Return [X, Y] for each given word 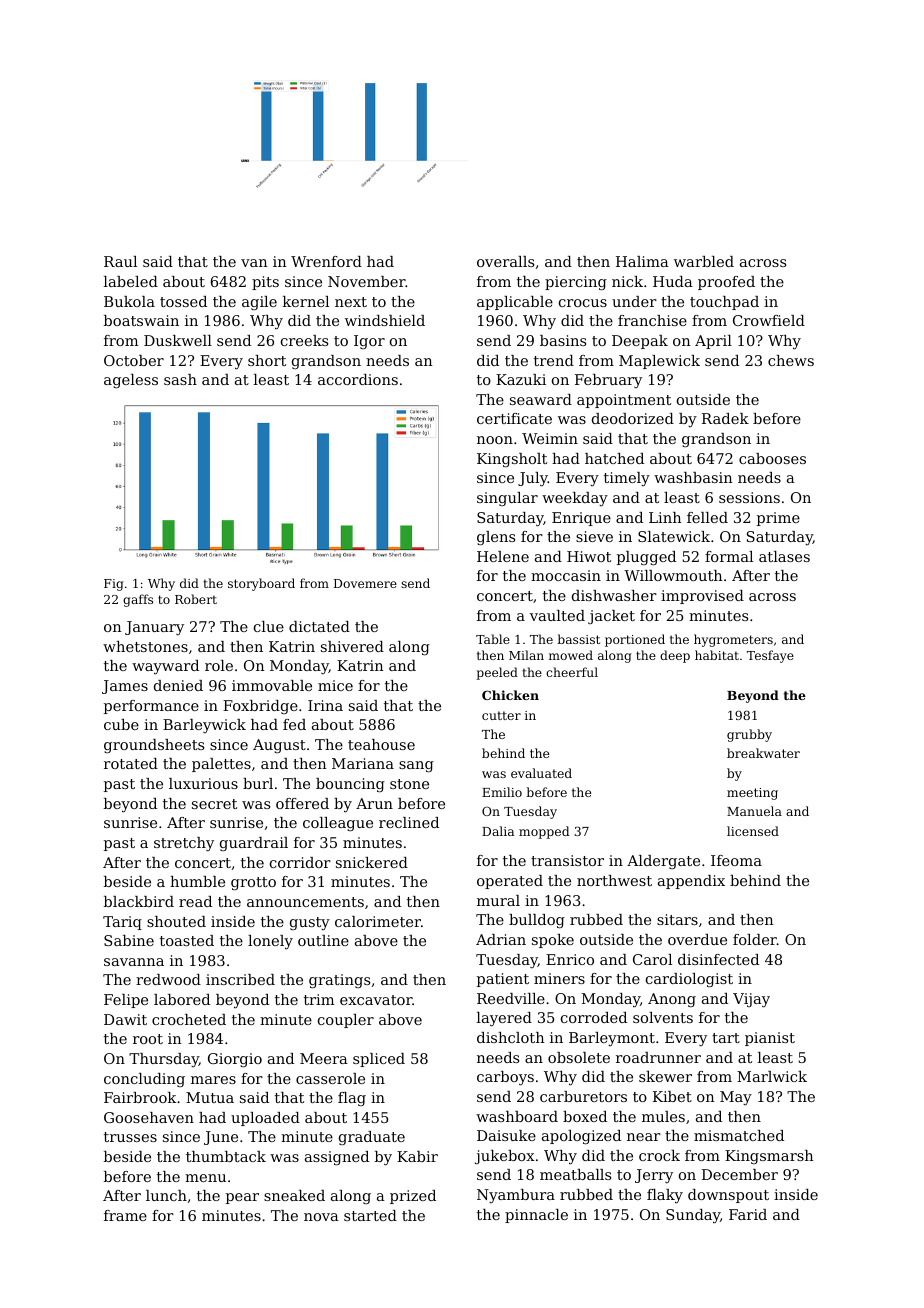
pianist [770, 1039]
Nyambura [516, 1196]
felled [707, 517]
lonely [270, 942]
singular [507, 499]
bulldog [537, 921]
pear [242, 1198]
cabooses [772, 458]
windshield [385, 320]
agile [259, 303]
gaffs [138, 600]
